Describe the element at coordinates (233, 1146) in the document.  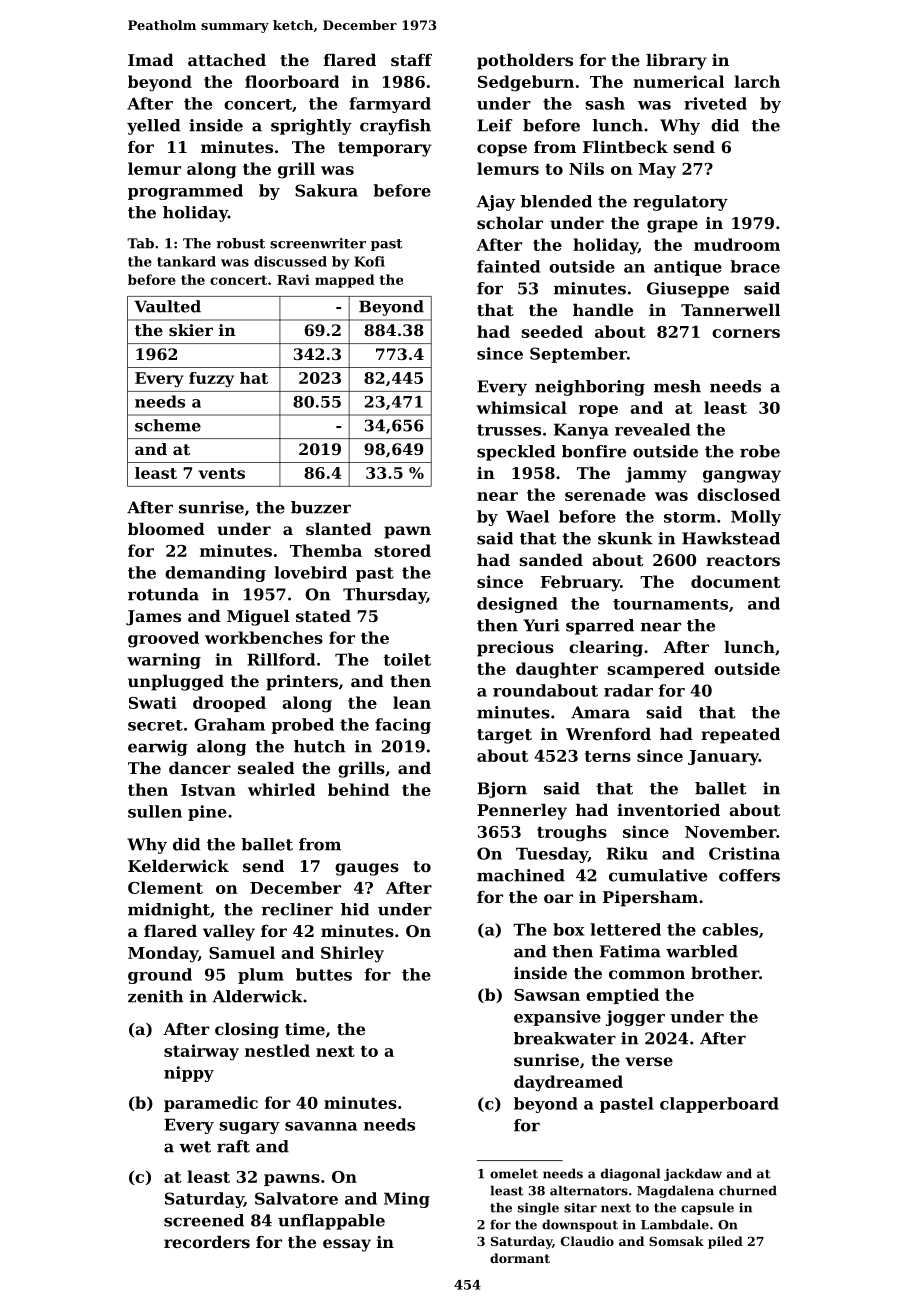
I see `raft` at that location.
